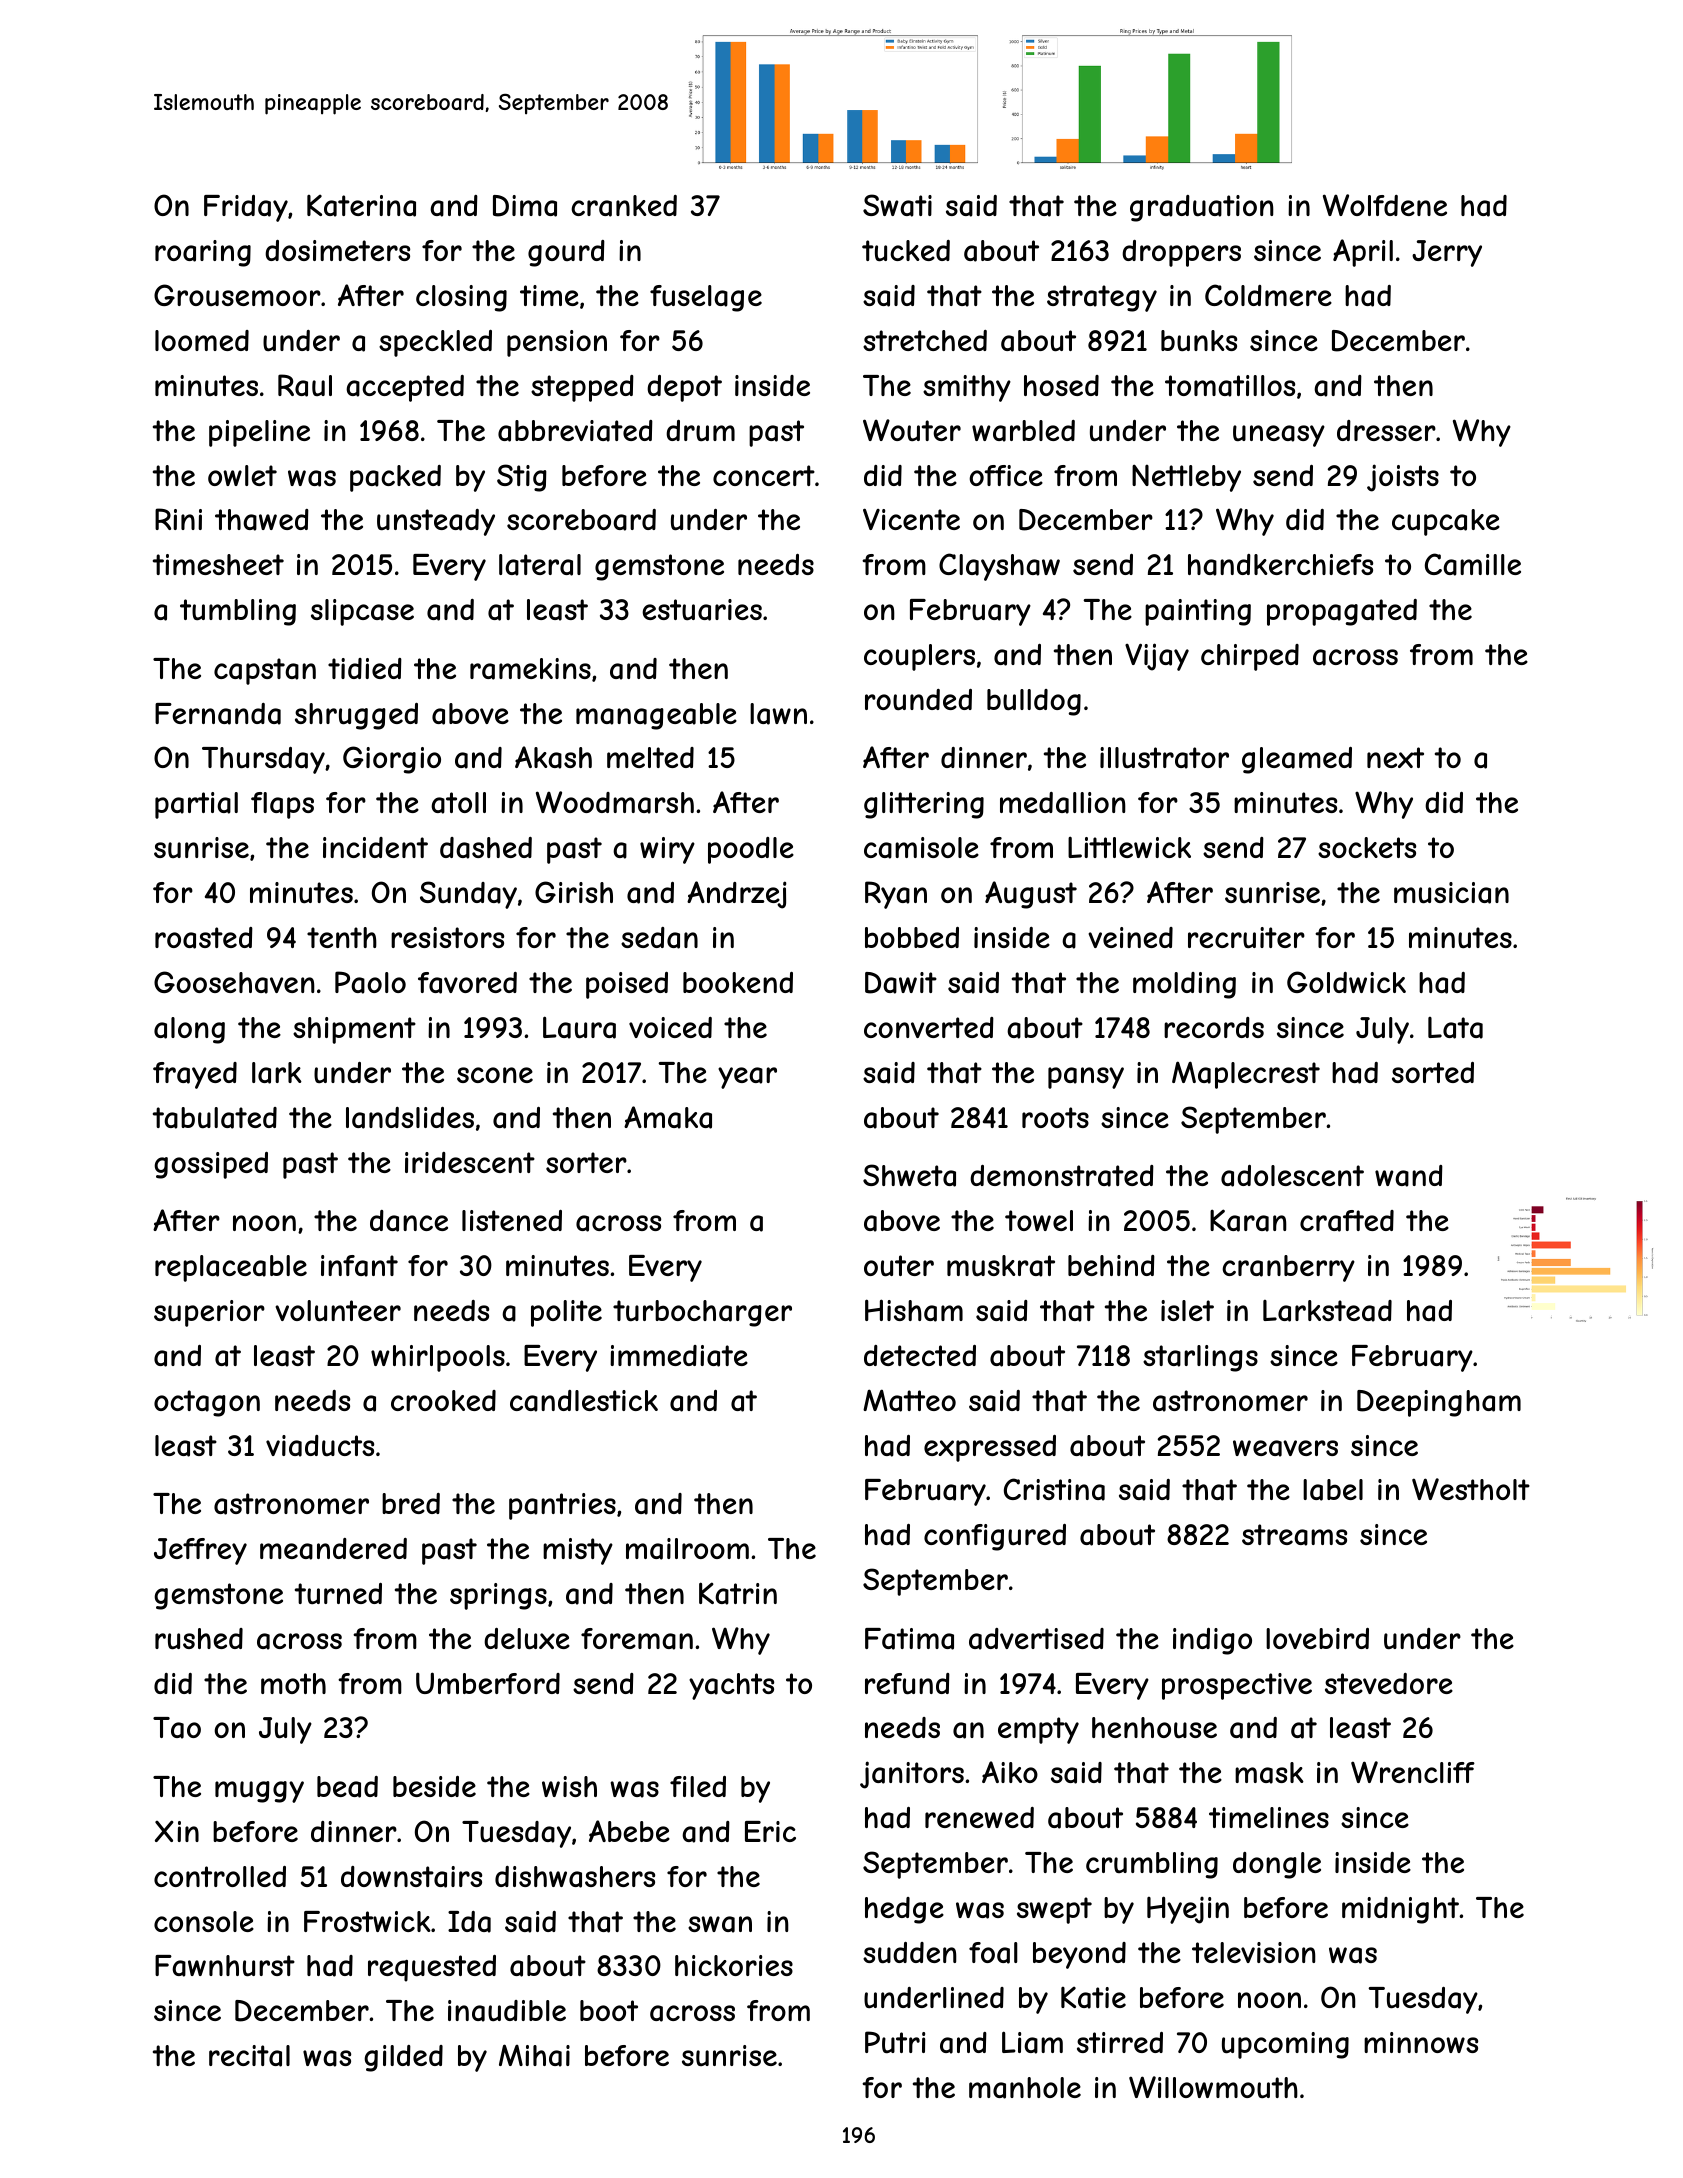  What do you see at coordinates (486, 848) in the screenshot?
I see `dashed` at bounding box center [486, 848].
